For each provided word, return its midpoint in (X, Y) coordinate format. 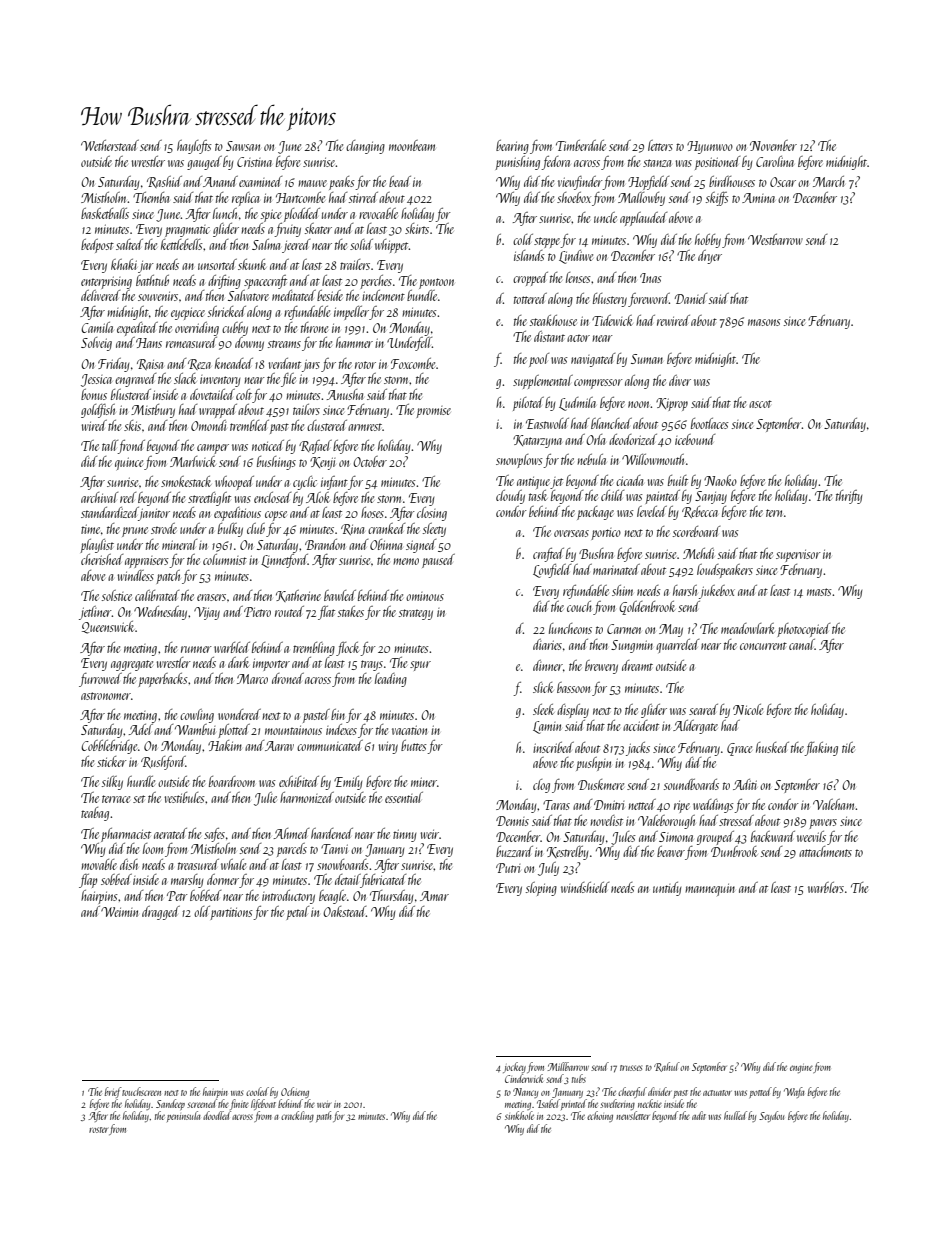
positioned (717, 163)
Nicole (748, 709)
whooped (234, 483)
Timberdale (581, 145)
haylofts (194, 147)
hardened (332, 833)
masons (764, 322)
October (370, 461)
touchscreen (141, 1091)
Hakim (225, 745)
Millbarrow (568, 1066)
